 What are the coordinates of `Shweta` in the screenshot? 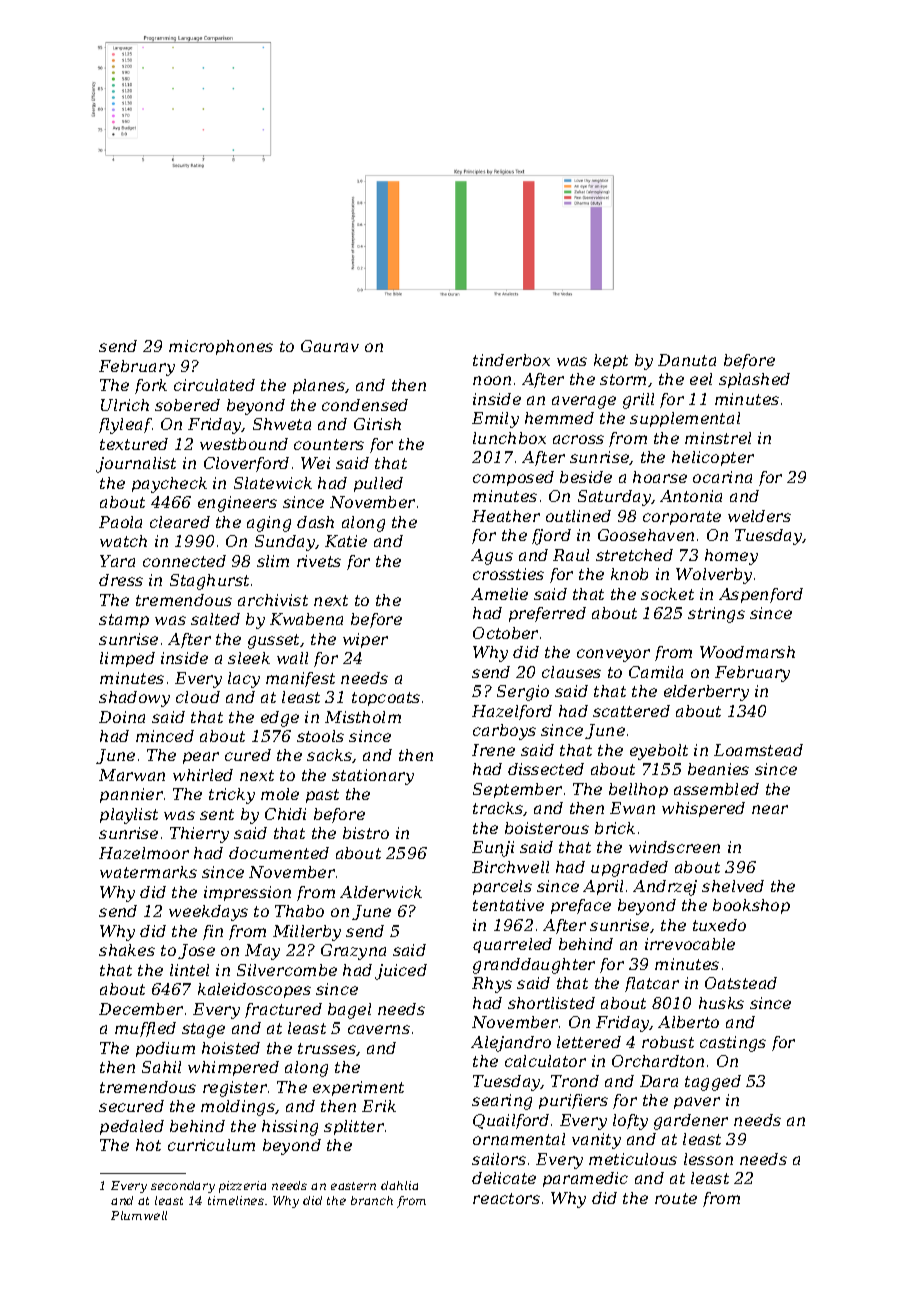 It's located at (282, 424).
